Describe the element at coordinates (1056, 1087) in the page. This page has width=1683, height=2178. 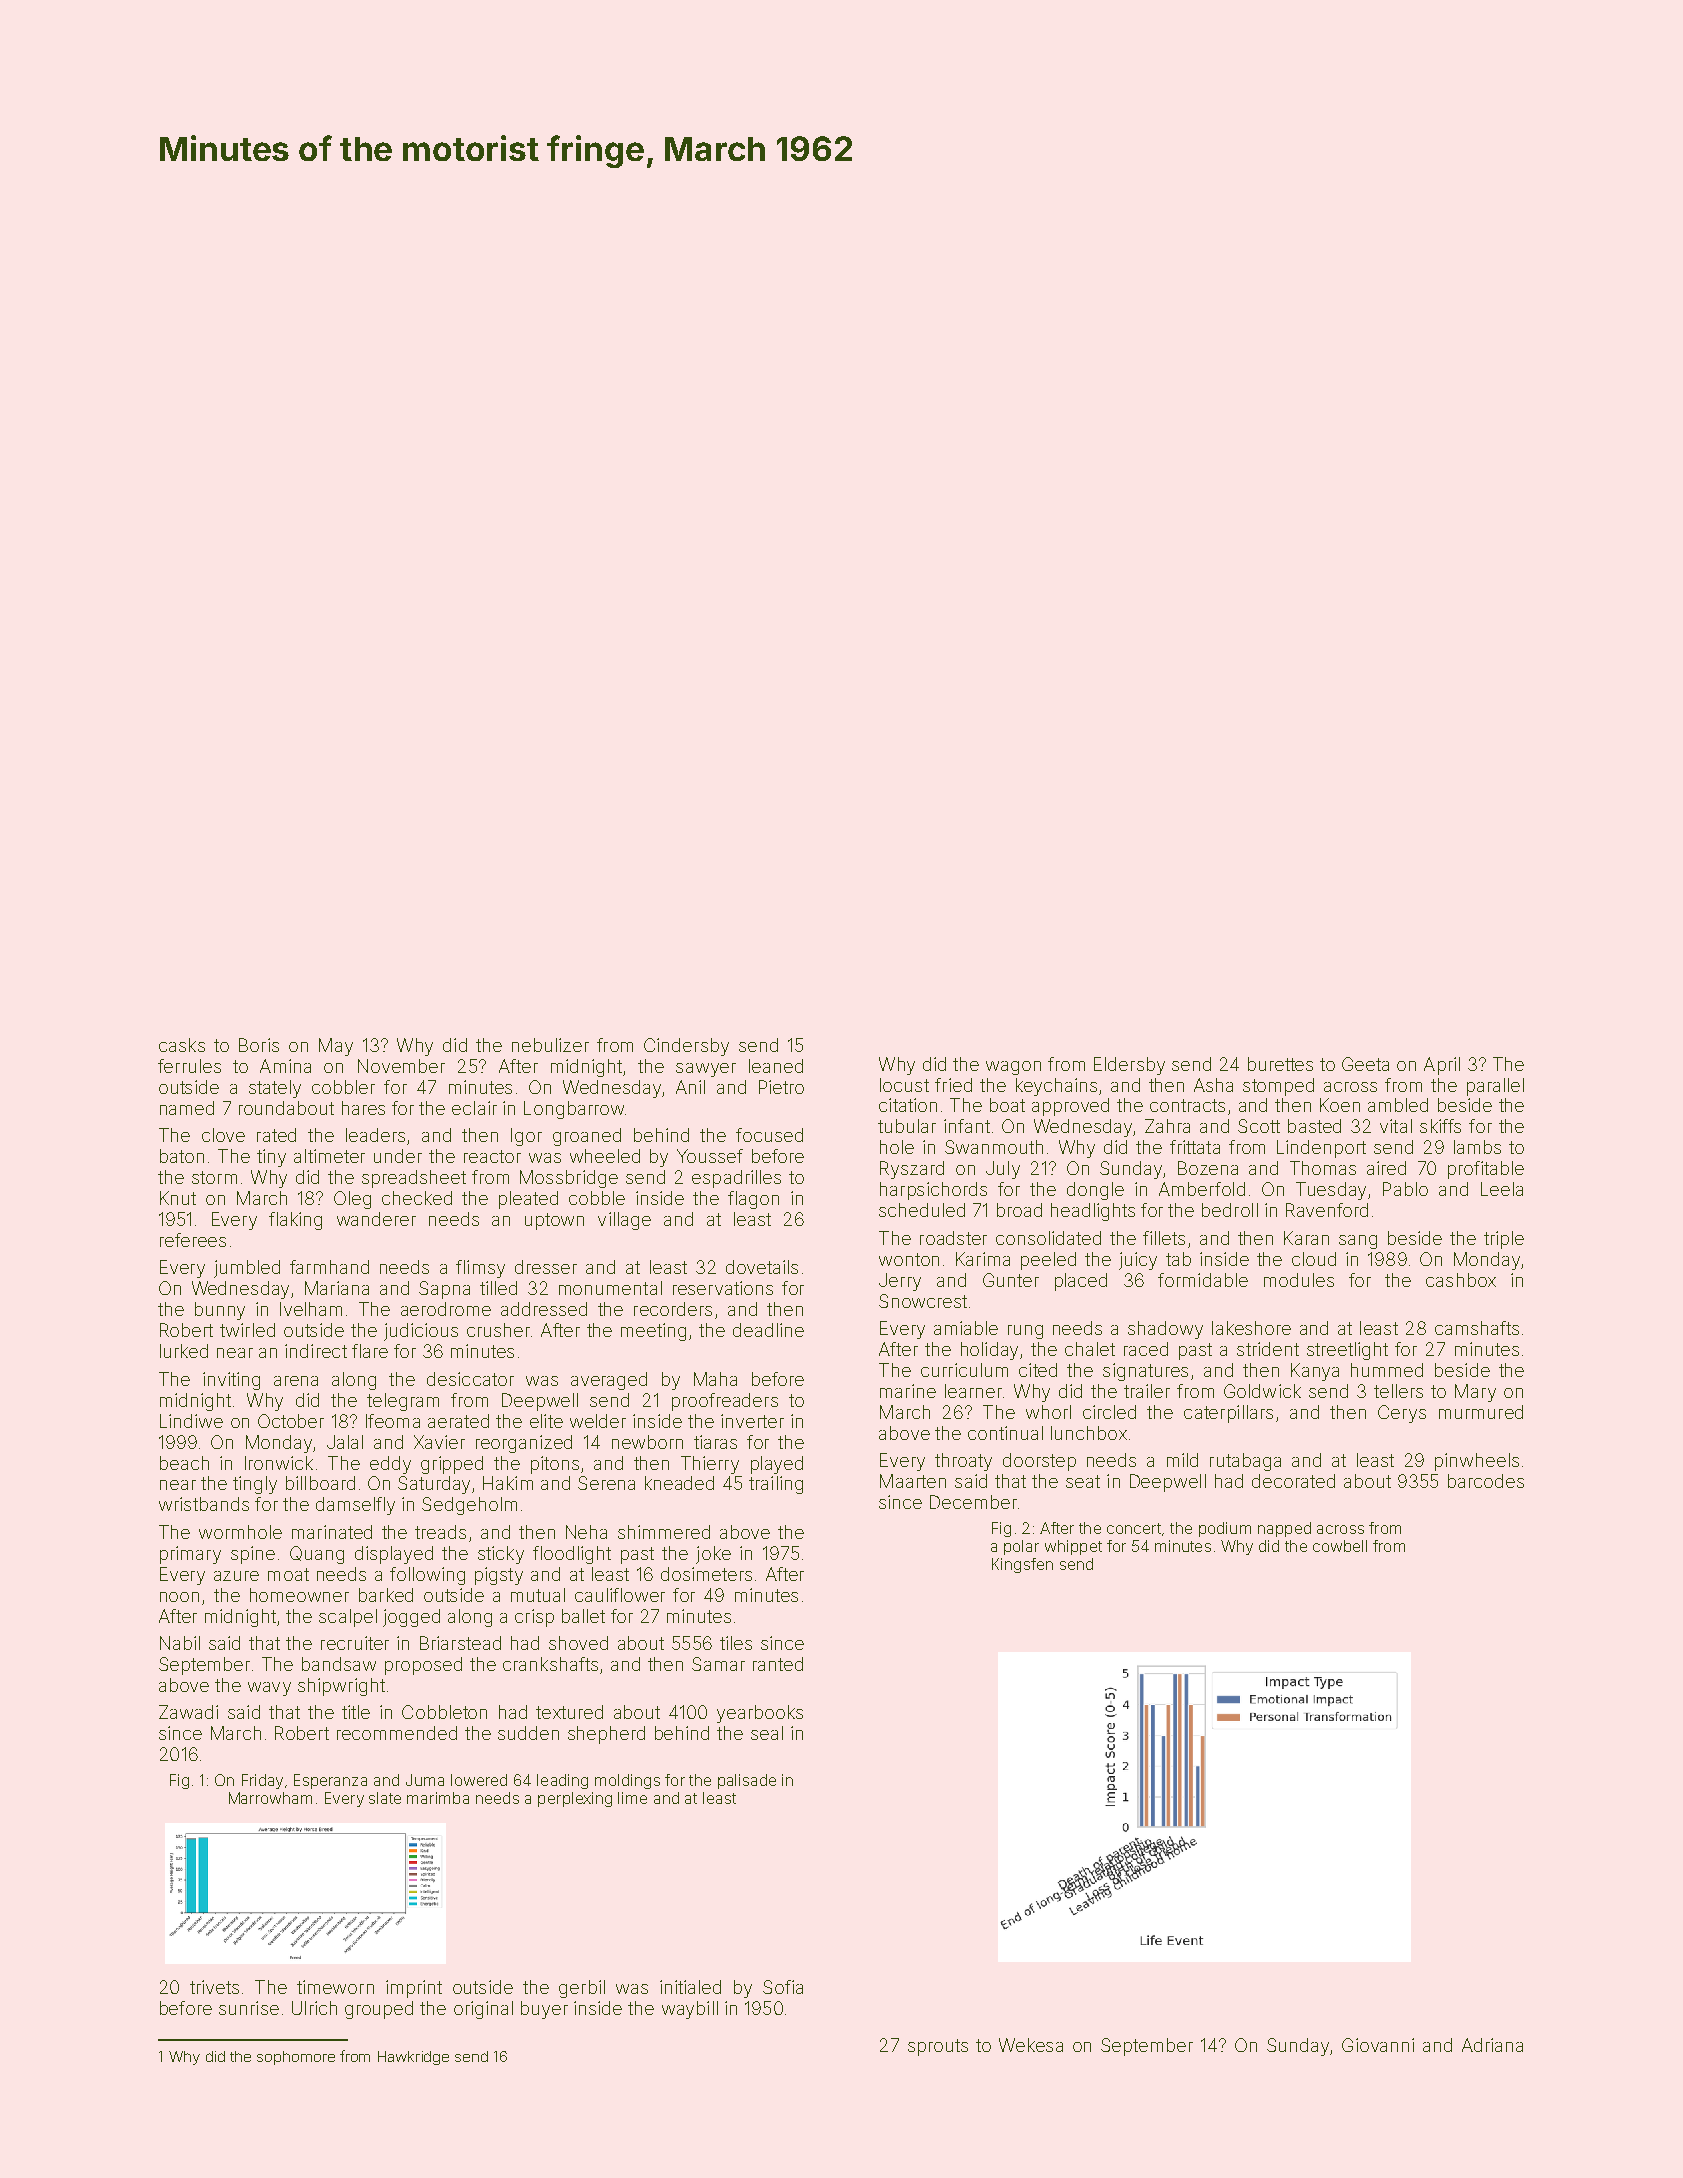
I see `keychains` at that location.
